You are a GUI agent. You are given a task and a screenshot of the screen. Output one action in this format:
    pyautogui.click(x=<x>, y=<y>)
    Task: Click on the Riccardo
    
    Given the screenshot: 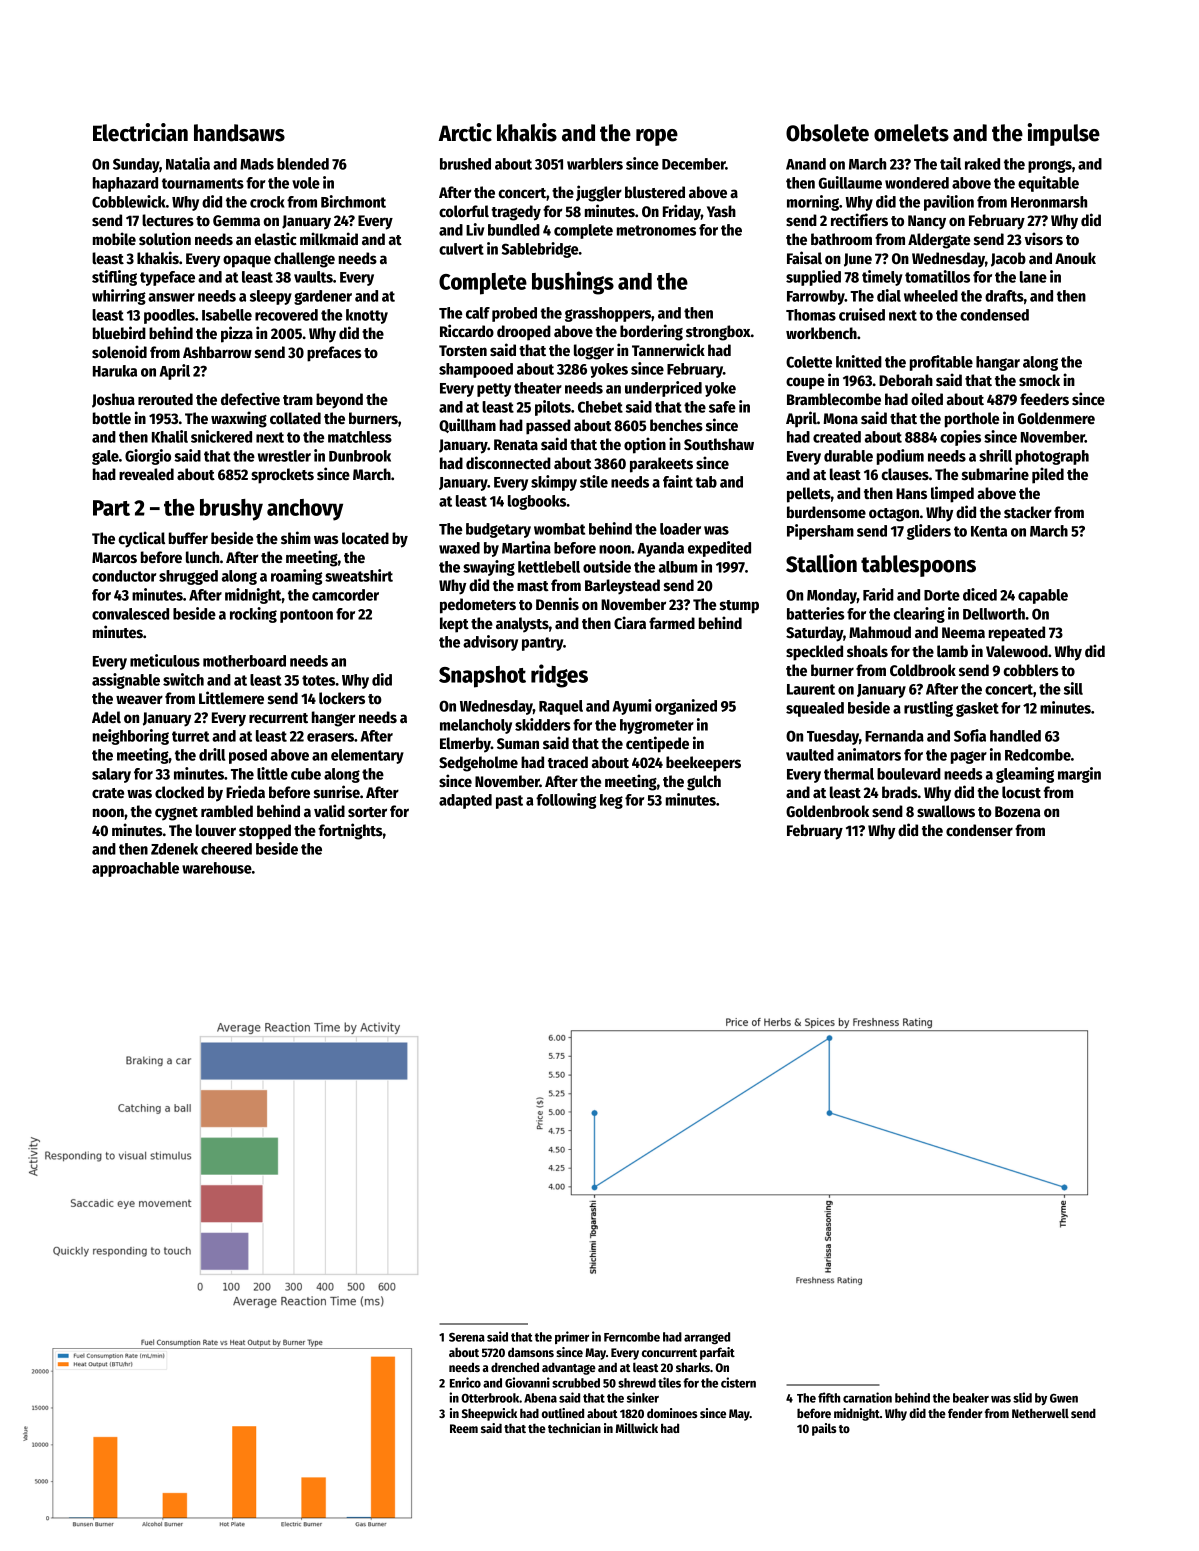 What is the action you would take?
    pyautogui.click(x=467, y=331)
